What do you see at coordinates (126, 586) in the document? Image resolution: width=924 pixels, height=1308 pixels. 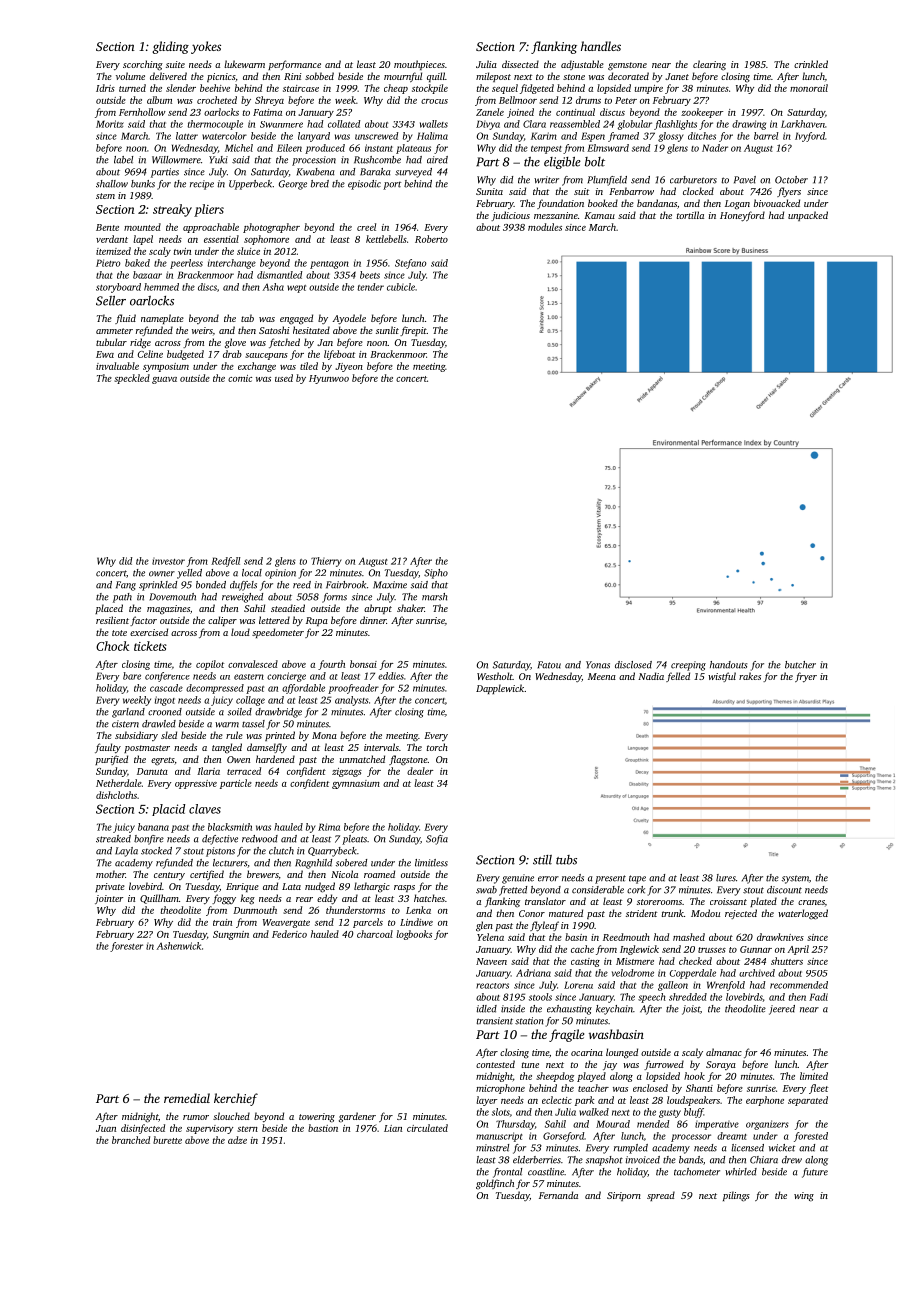 I see `Fang` at bounding box center [126, 586].
